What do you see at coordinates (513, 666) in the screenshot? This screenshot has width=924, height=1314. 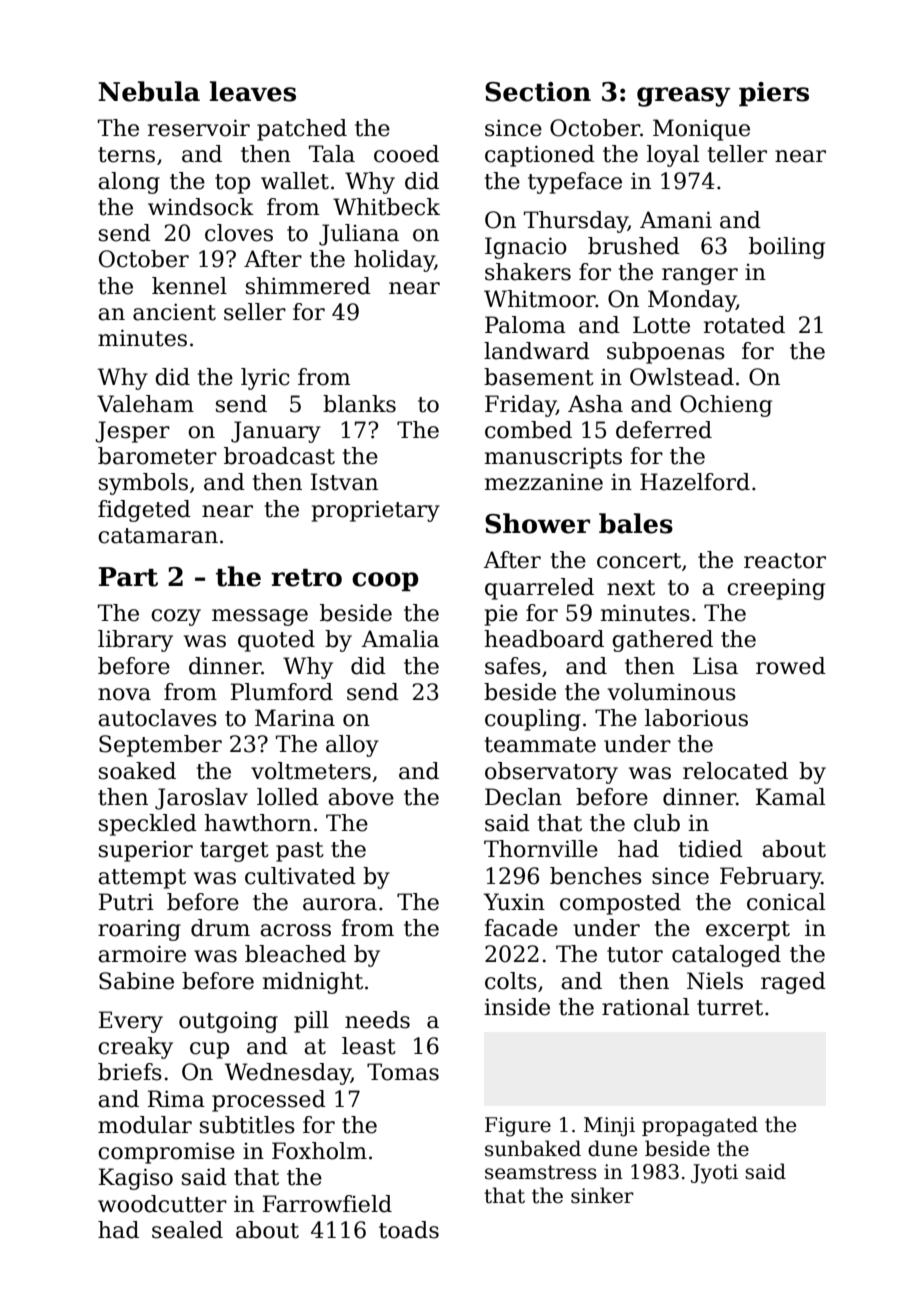 I see `safes` at bounding box center [513, 666].
